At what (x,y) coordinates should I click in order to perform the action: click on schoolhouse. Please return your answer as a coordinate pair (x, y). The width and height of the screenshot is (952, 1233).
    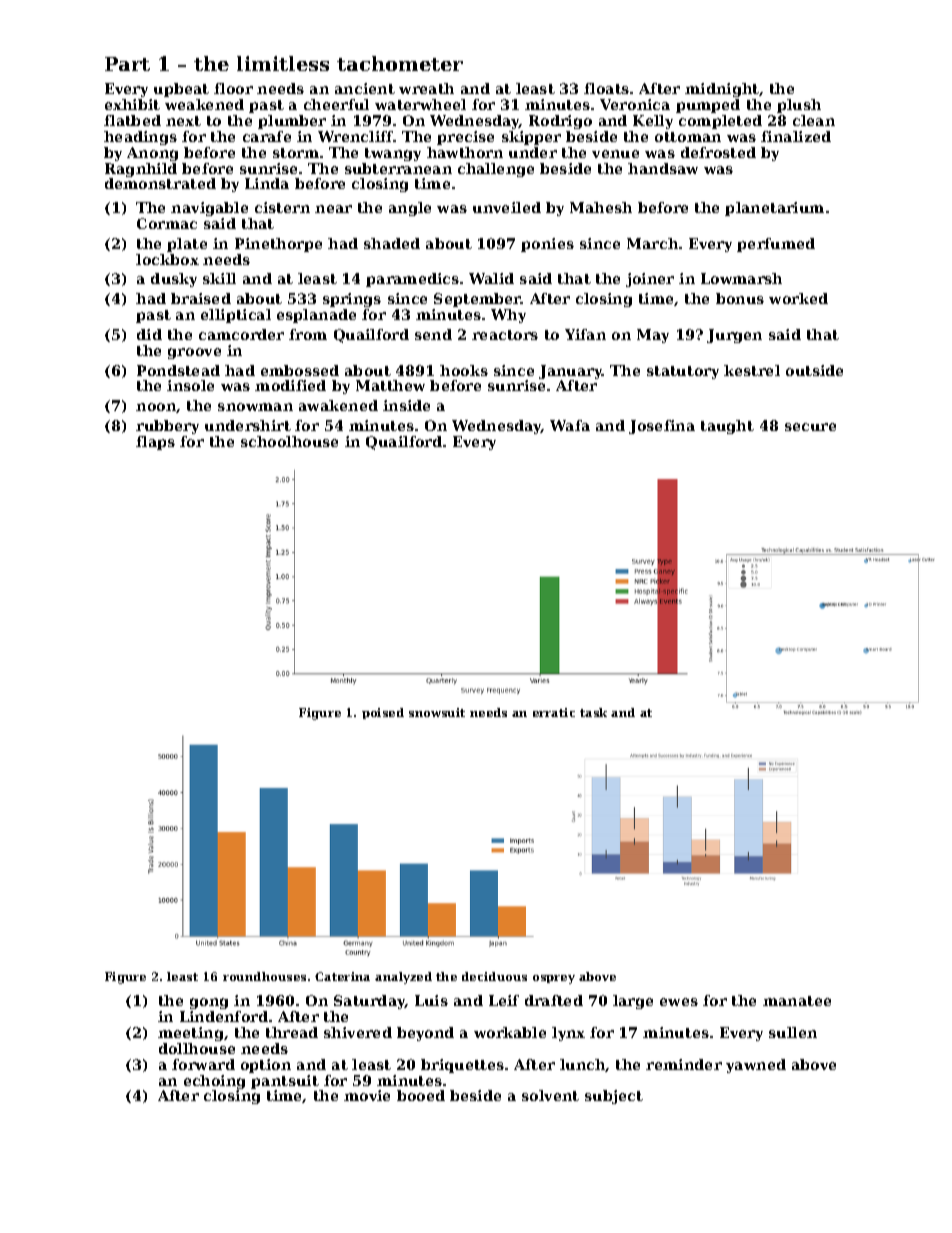
    Looking at the image, I should click on (289, 441).
